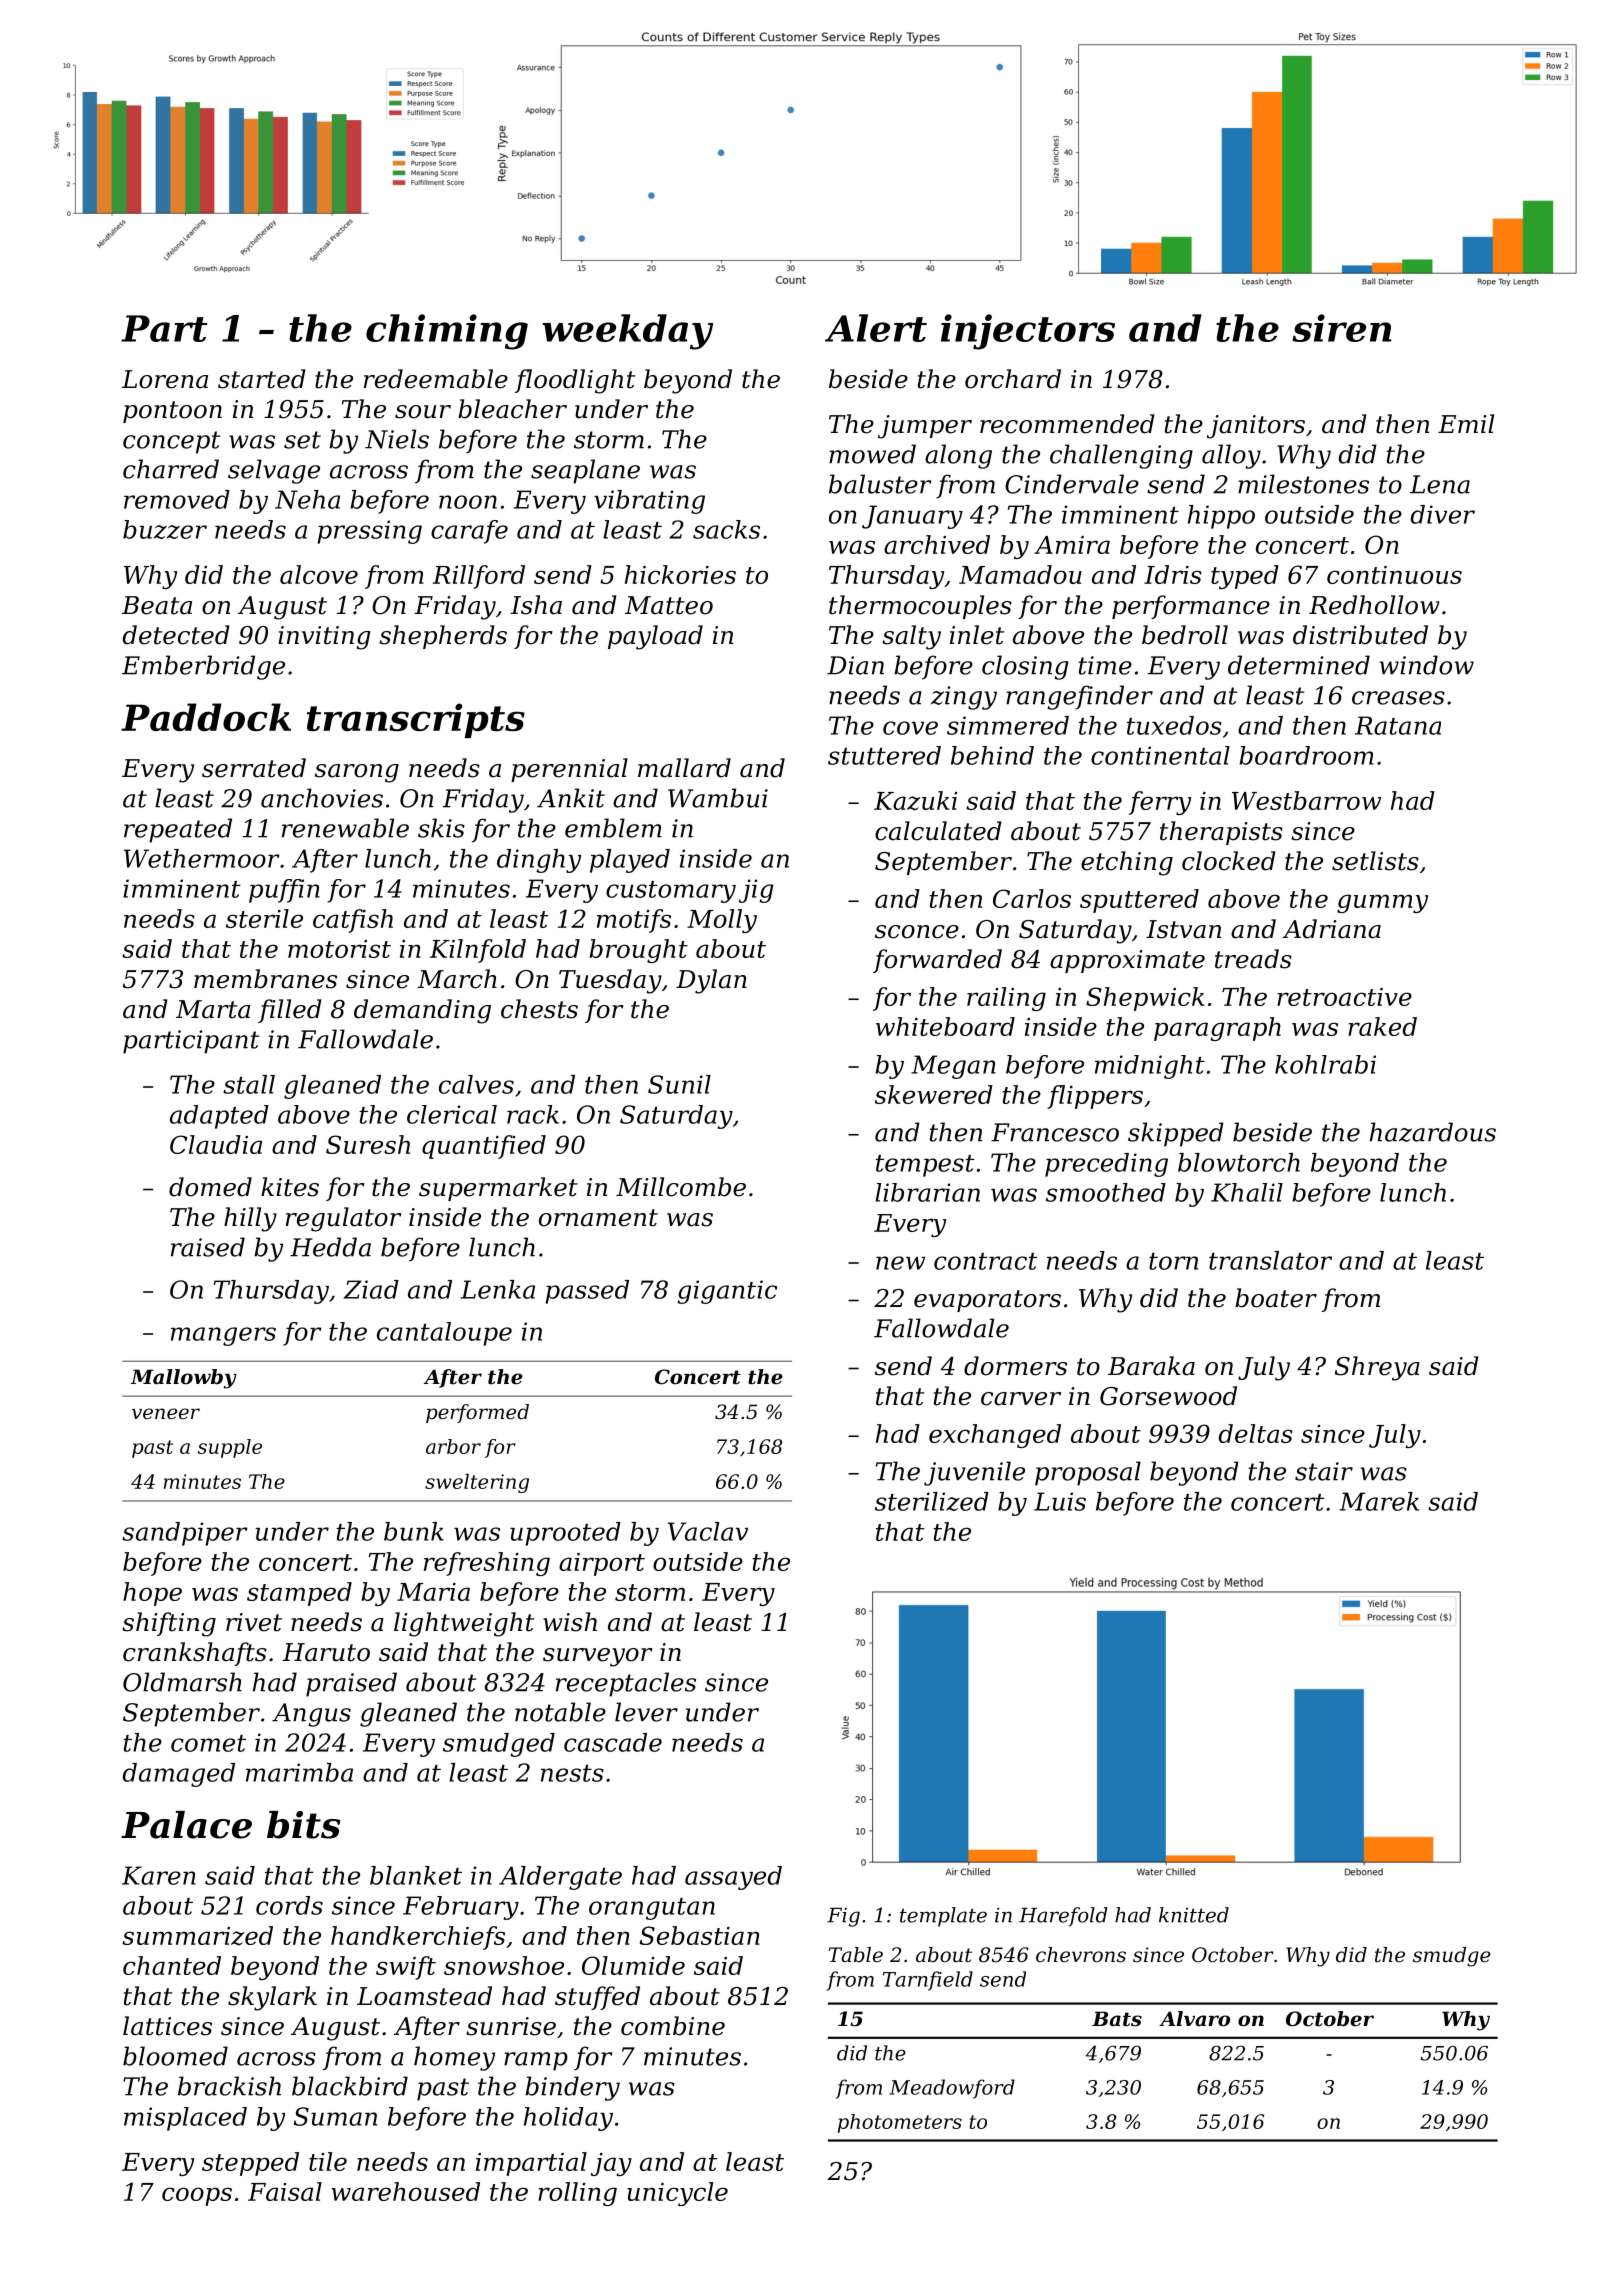  What do you see at coordinates (1324, 1471) in the screenshot?
I see `stair` at bounding box center [1324, 1471].
